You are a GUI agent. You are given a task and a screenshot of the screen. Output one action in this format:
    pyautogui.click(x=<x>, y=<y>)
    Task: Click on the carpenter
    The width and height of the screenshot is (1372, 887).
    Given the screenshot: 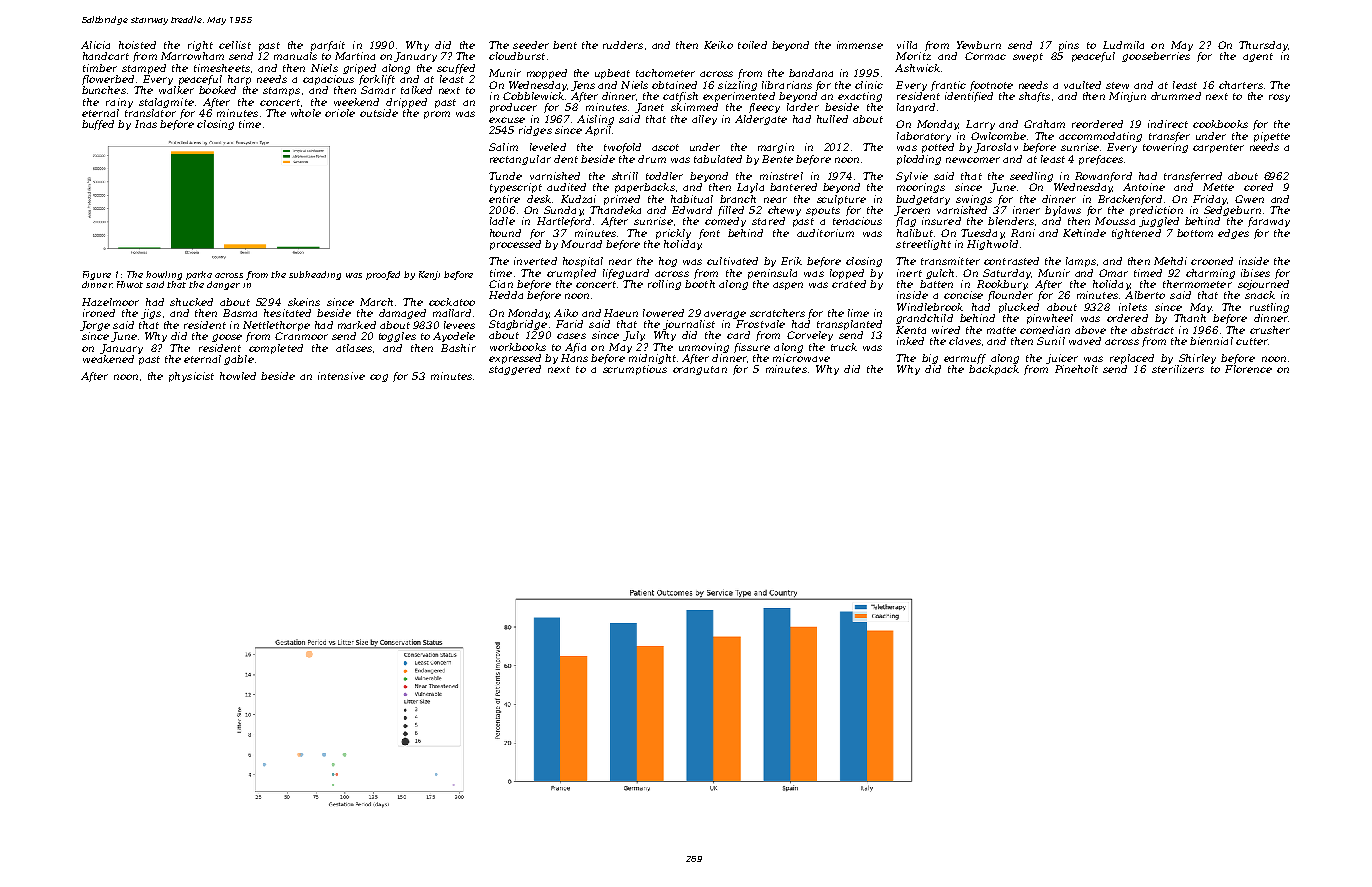 What is the action you would take?
    pyautogui.click(x=1218, y=148)
